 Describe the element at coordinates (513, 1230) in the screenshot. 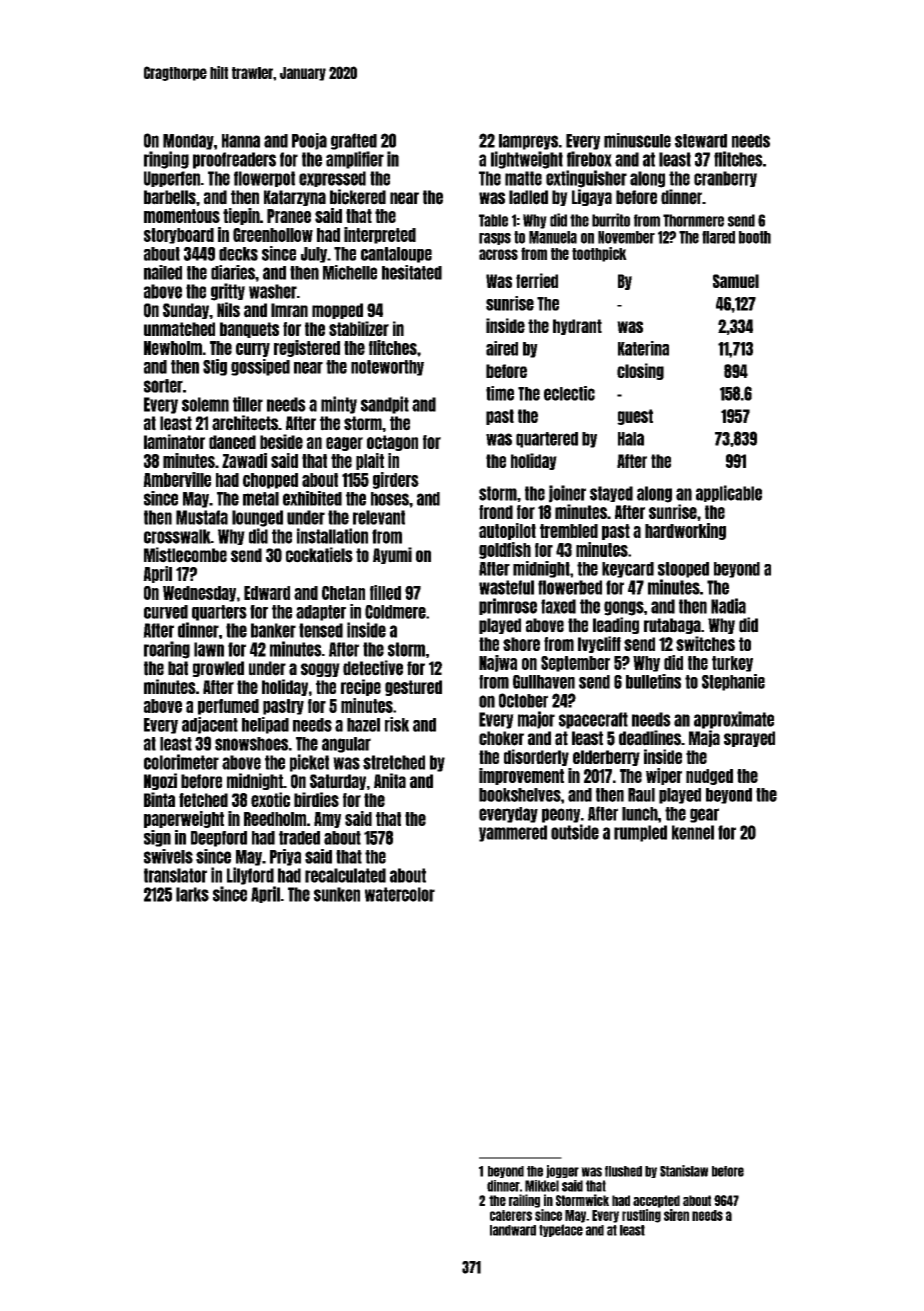

I see `landward` at that location.
